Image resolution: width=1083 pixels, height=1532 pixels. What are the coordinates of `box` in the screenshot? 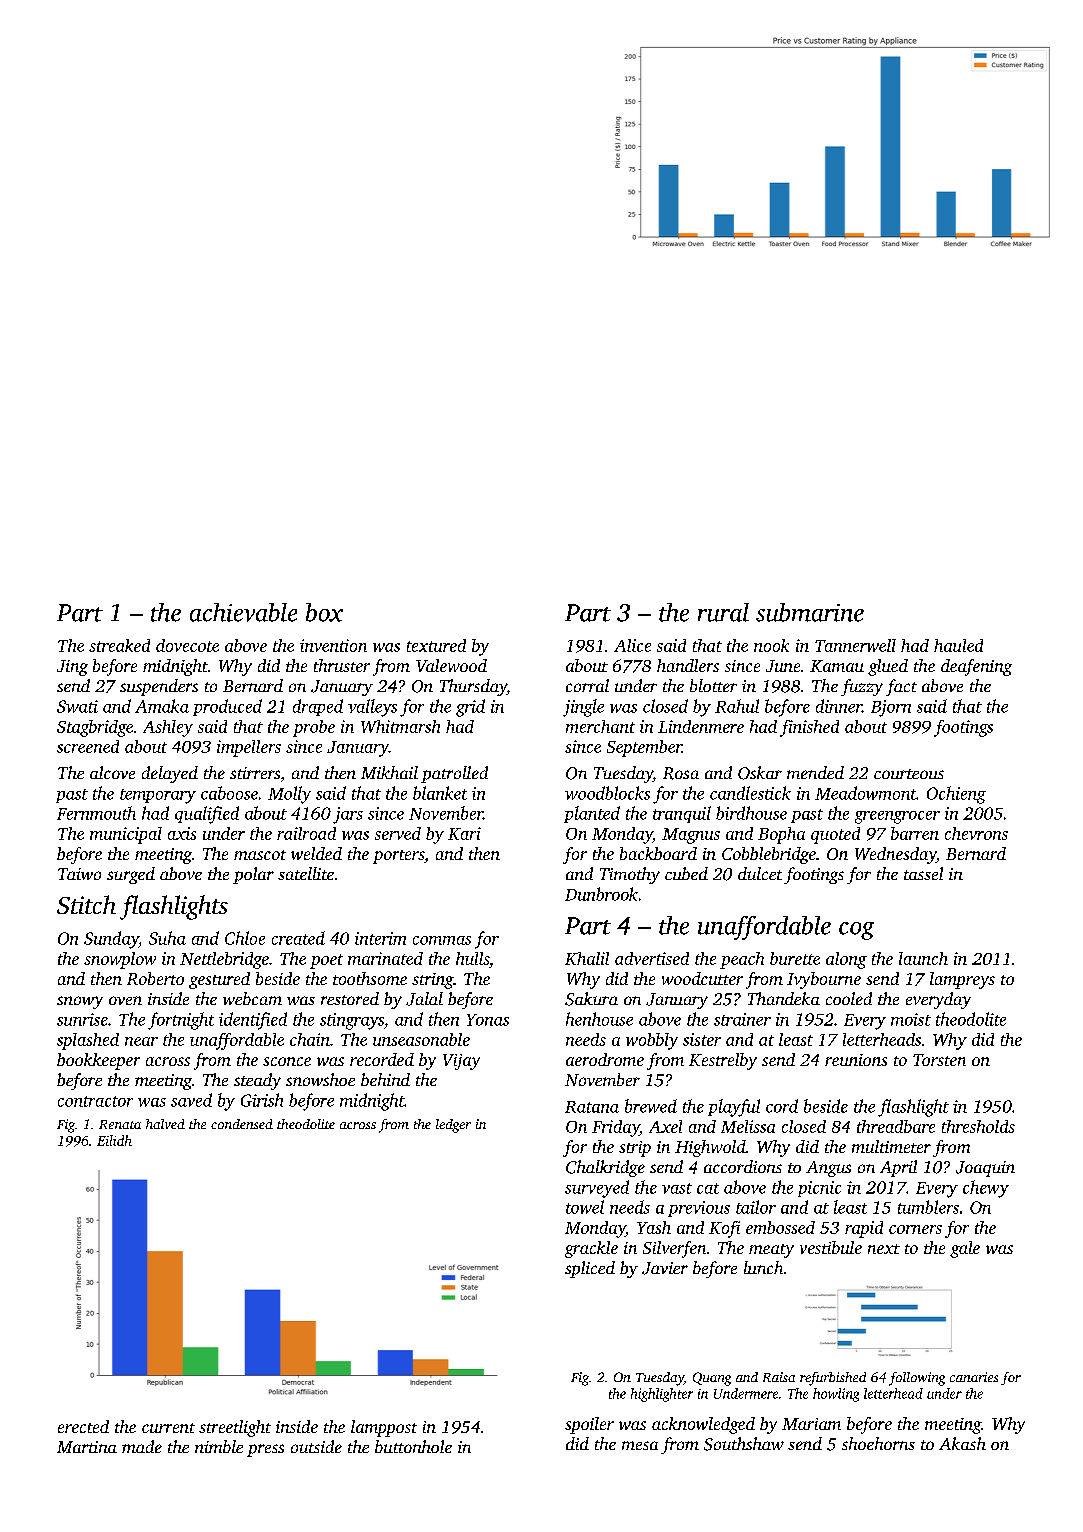 It's located at (324, 612).
